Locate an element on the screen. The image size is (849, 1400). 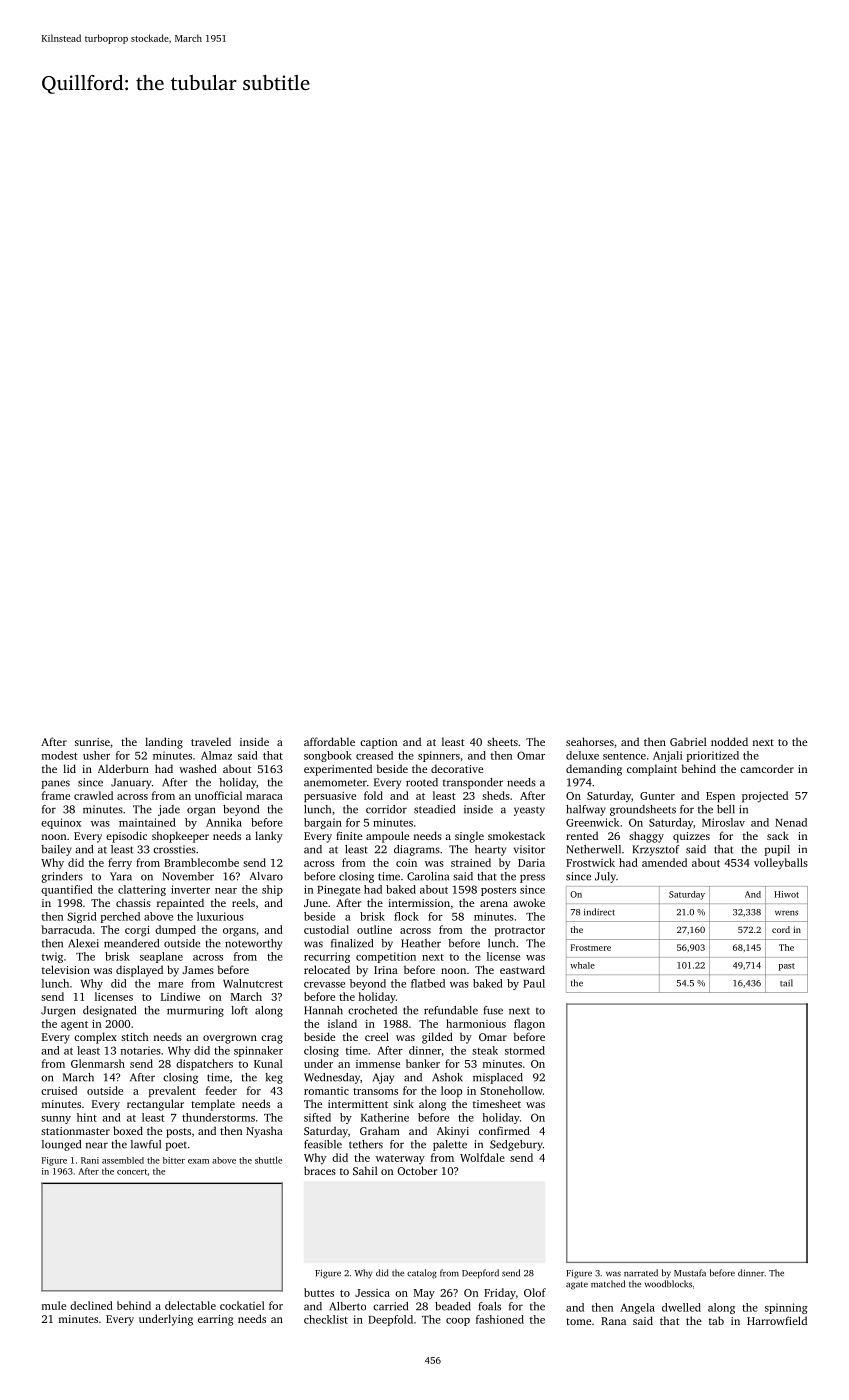
Wolfdale is located at coordinates (482, 1157).
